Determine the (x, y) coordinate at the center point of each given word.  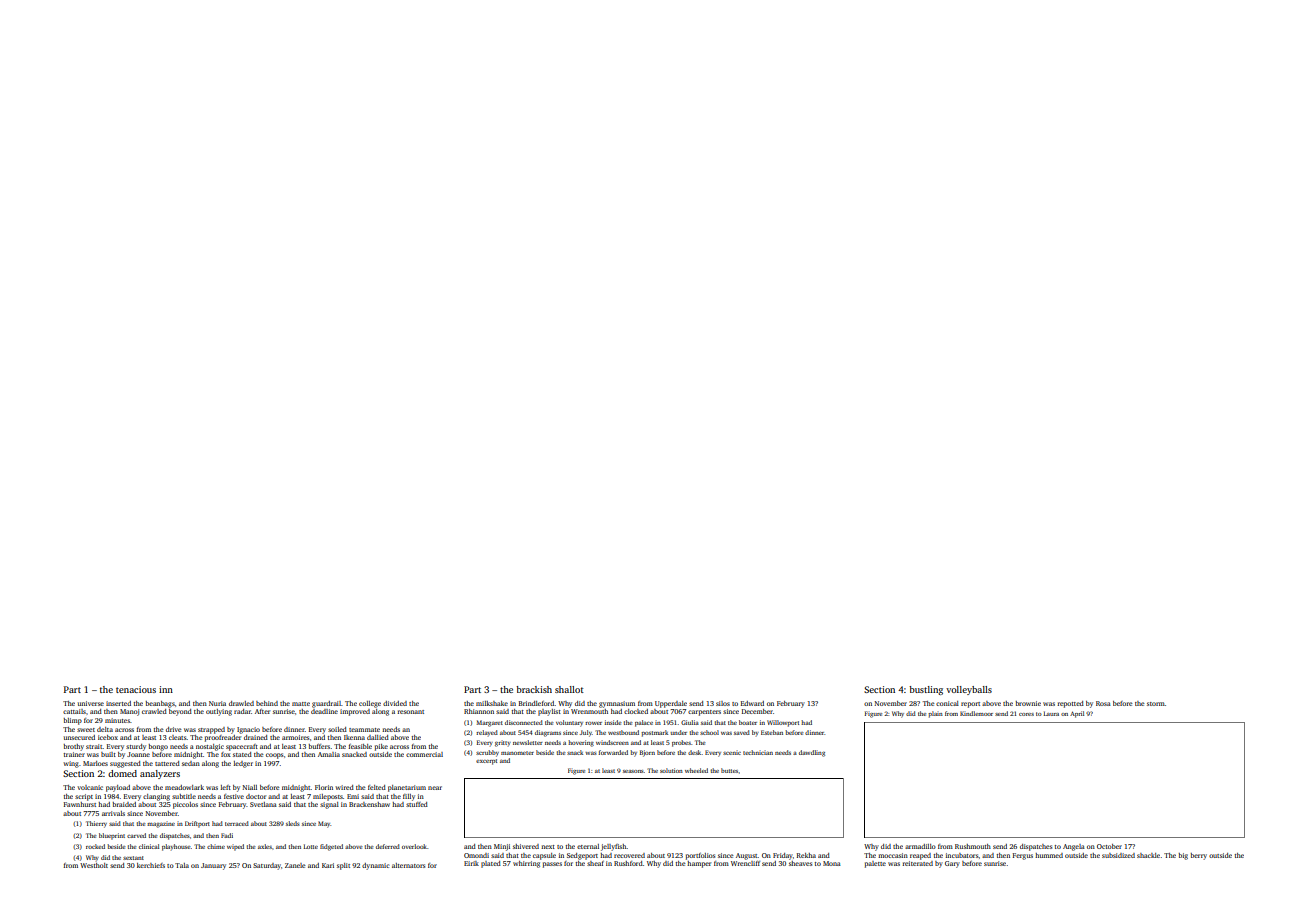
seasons (633, 771)
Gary (952, 864)
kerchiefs (151, 865)
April (1077, 714)
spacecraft (242, 747)
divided (395, 703)
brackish (534, 689)
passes (552, 865)
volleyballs (969, 690)
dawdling (812, 753)
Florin (324, 787)
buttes (730, 770)
